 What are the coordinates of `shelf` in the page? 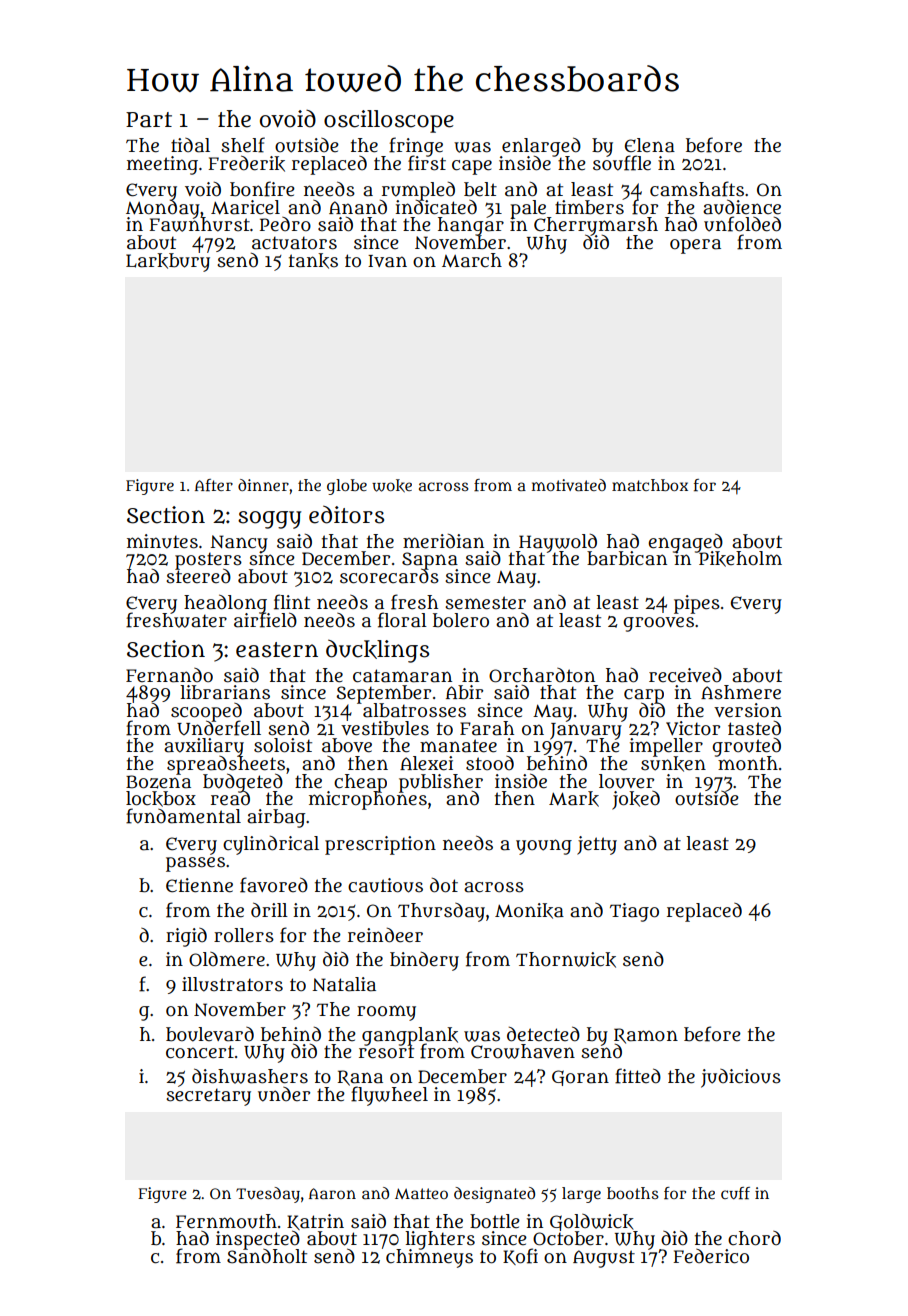 It's located at (243, 145).
